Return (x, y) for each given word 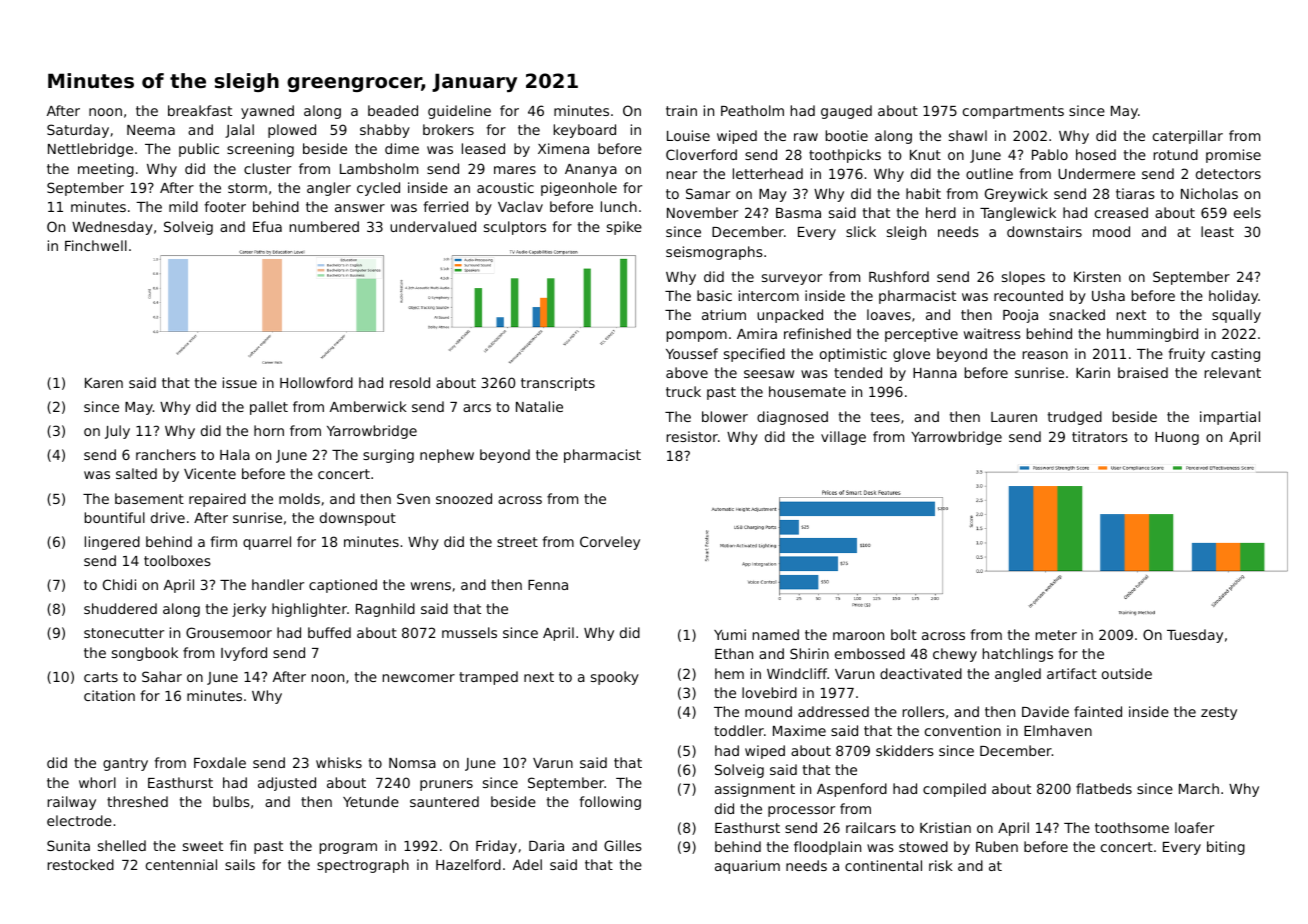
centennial (181, 864)
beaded (393, 110)
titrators (1100, 436)
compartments (1013, 112)
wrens (431, 586)
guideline (459, 112)
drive (168, 517)
